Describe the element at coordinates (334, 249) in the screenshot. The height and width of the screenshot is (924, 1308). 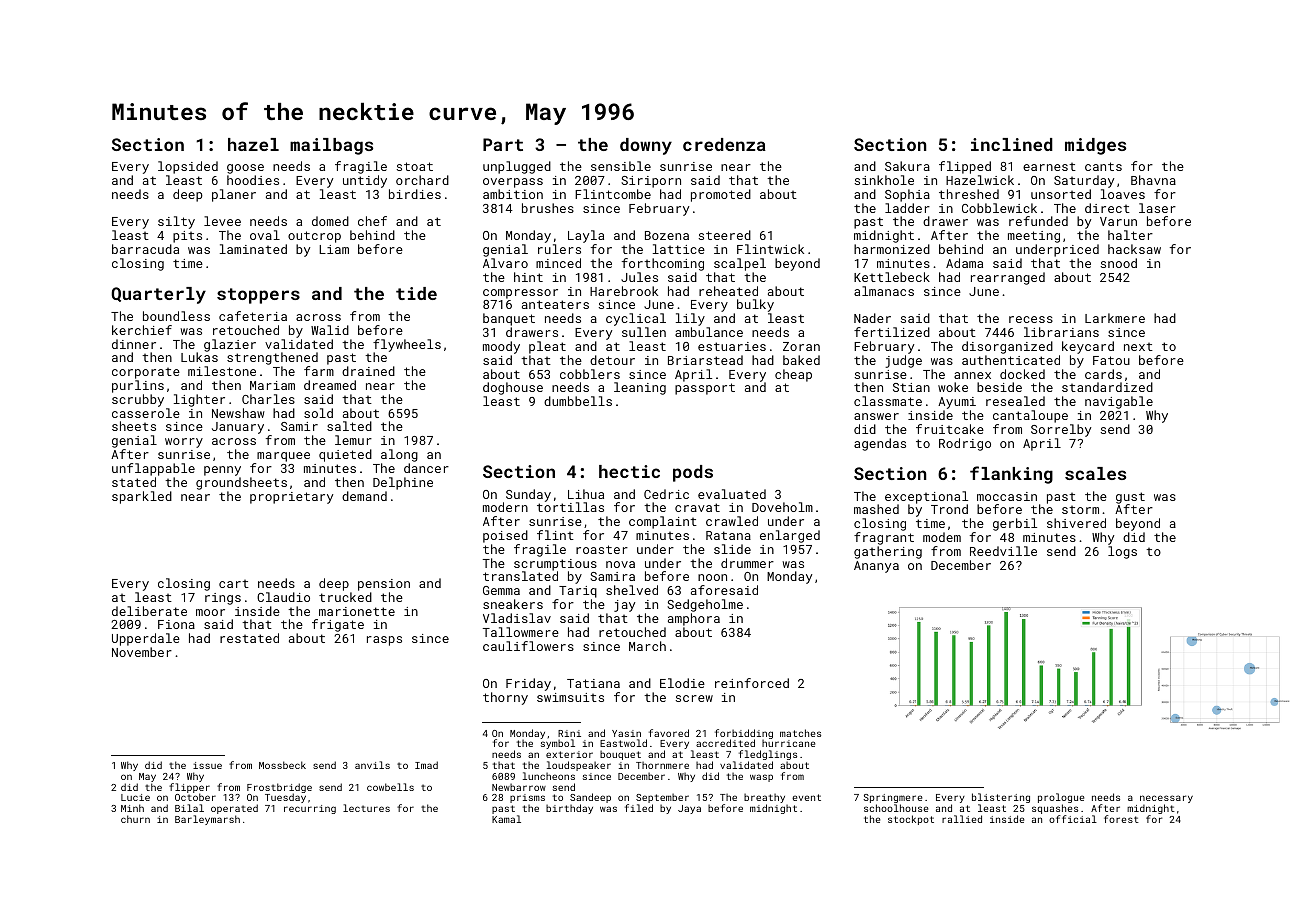
I see `Liam` at that location.
